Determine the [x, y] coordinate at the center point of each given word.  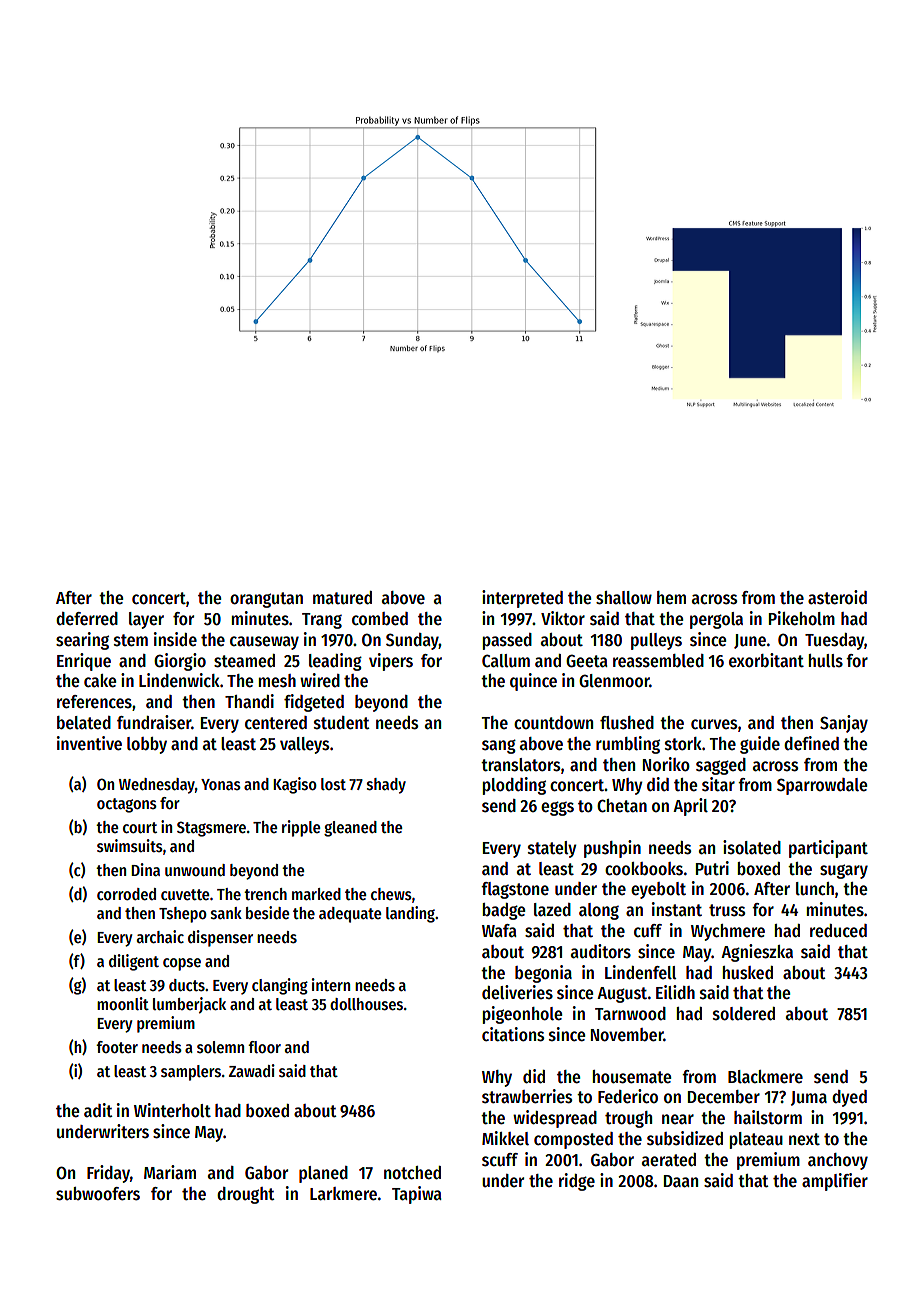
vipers [391, 662]
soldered [744, 1014]
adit [98, 1110]
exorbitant [766, 660]
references [94, 702]
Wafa [499, 931]
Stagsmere [211, 829]
